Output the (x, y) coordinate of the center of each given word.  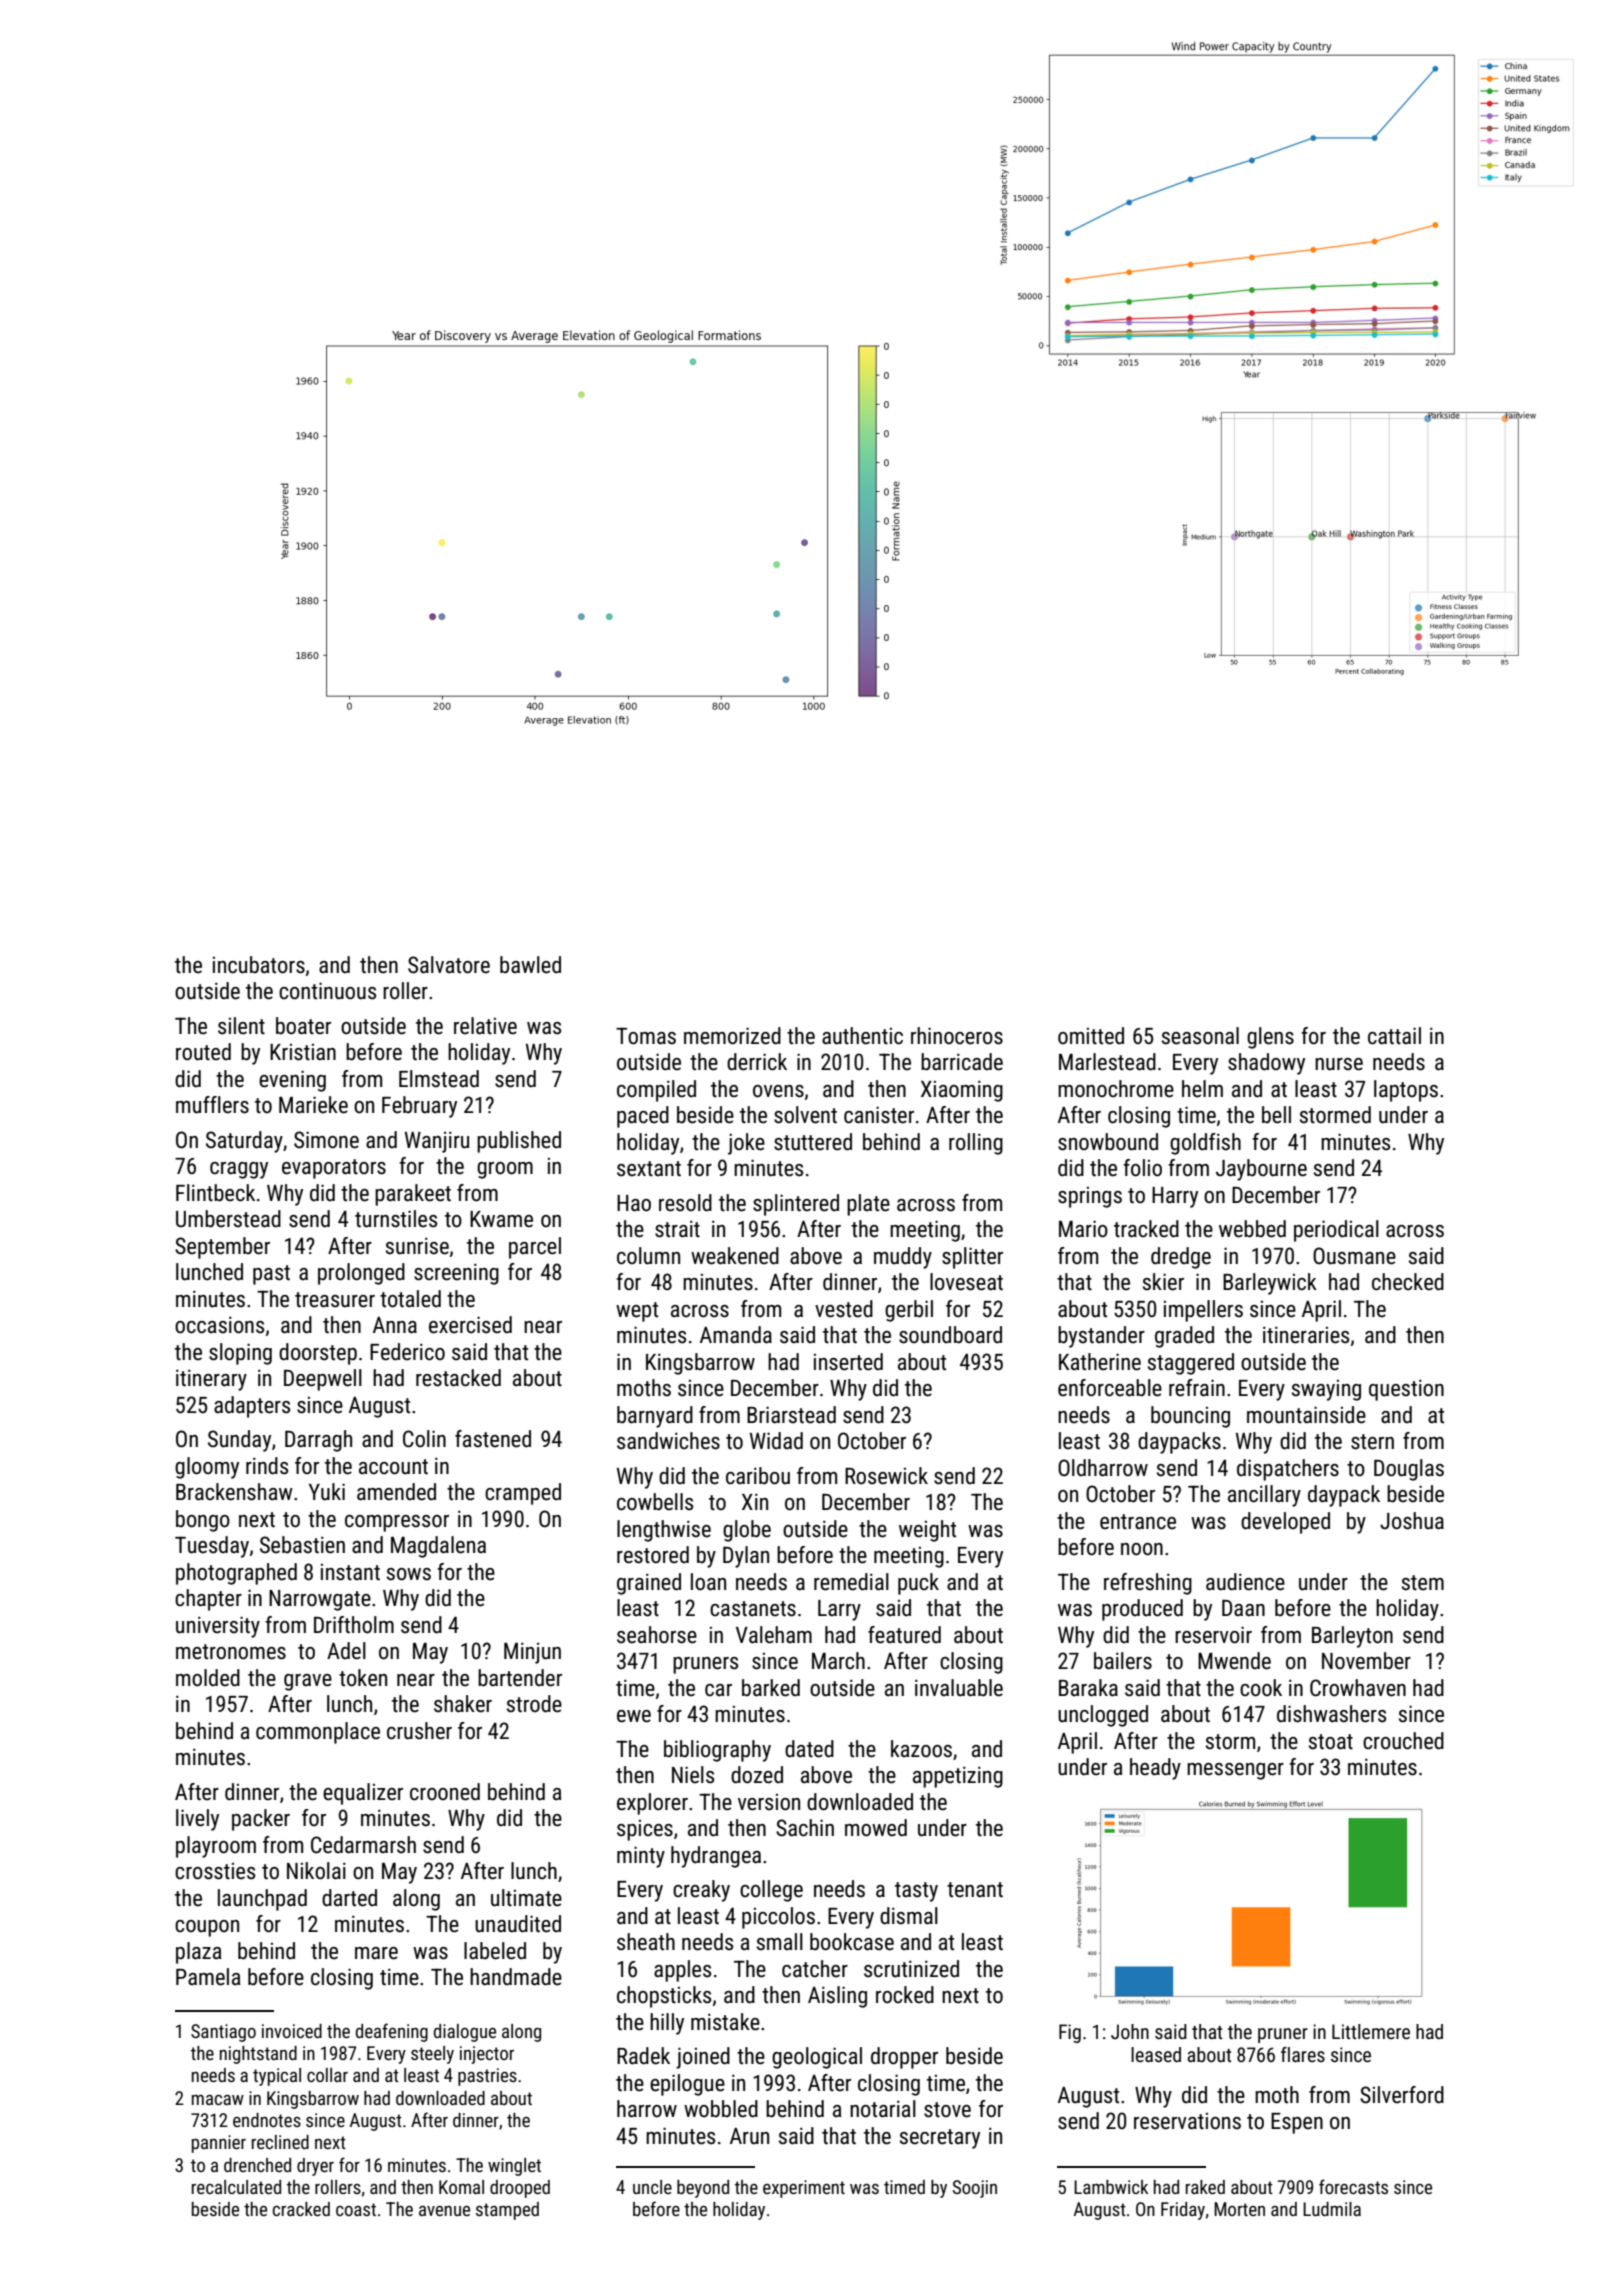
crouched (1403, 1741)
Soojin (975, 2189)
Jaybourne (1261, 1170)
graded (1184, 1337)
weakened (735, 1256)
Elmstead (439, 1079)
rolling (976, 1144)
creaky (701, 1891)
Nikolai (316, 1871)
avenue (444, 2211)
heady (1155, 1769)
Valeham (774, 1635)
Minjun (532, 1653)
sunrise (417, 1246)
